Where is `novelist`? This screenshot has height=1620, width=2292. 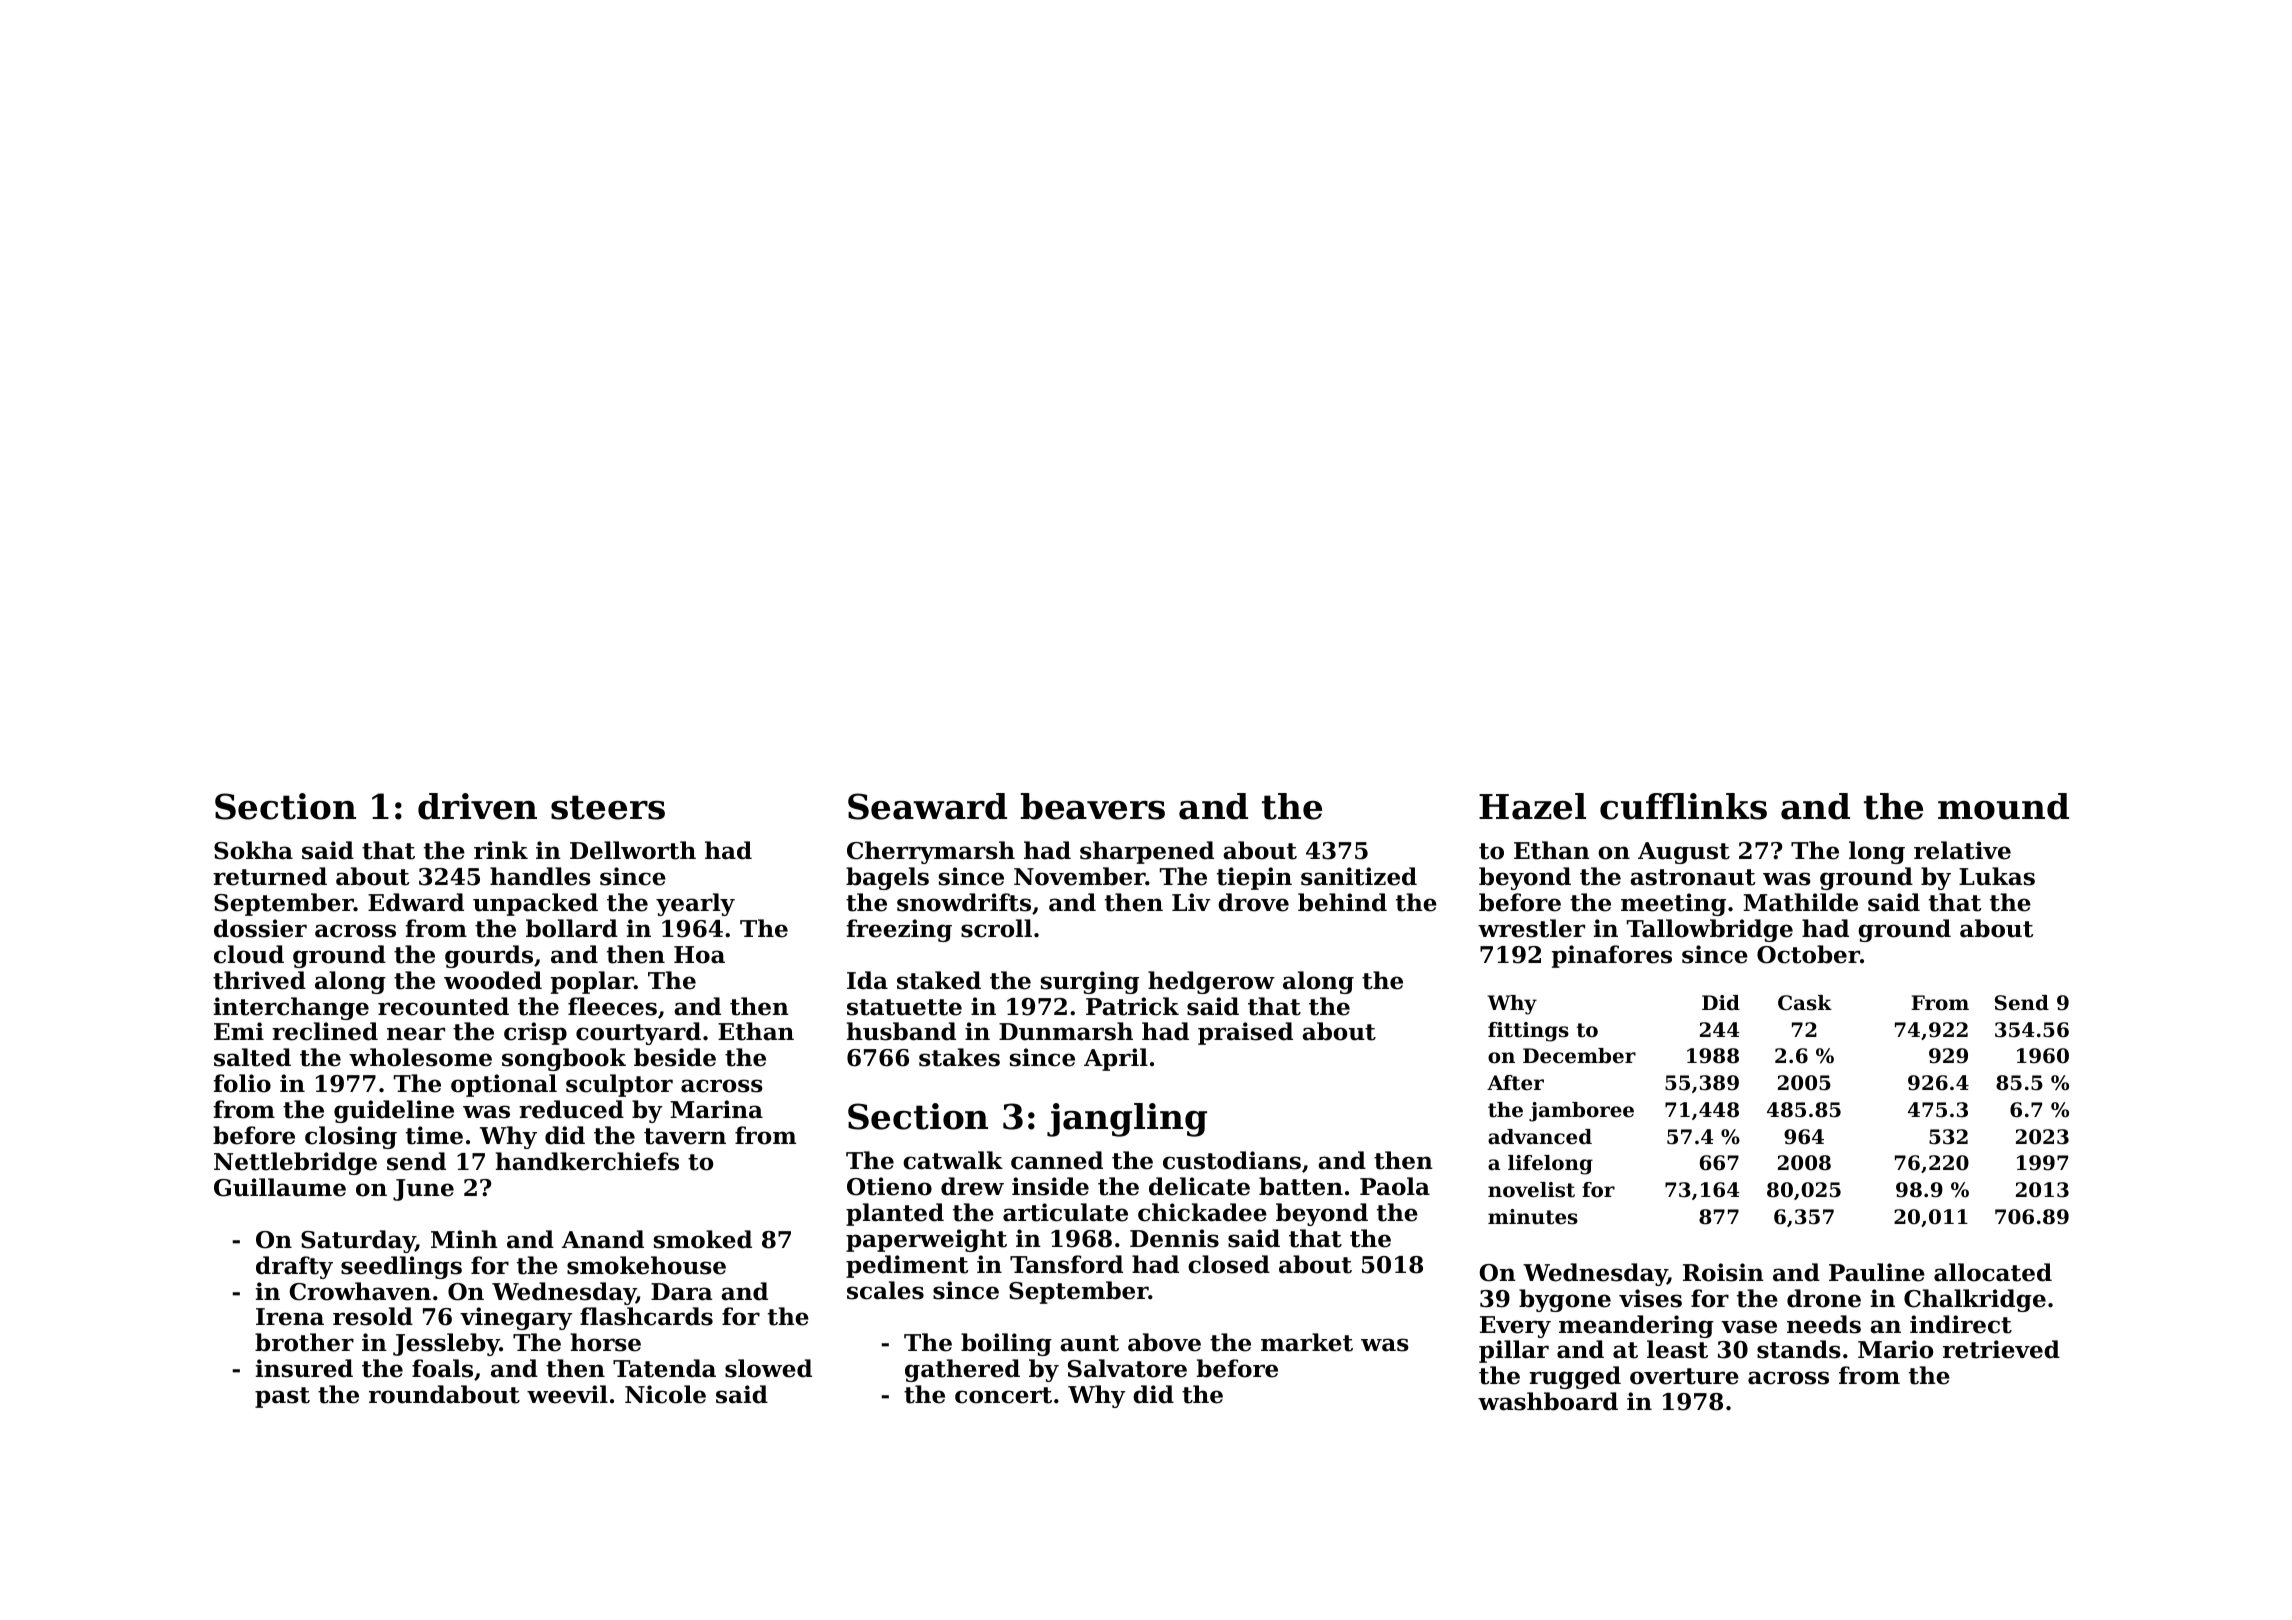
novelist is located at coordinates (1531, 1190).
